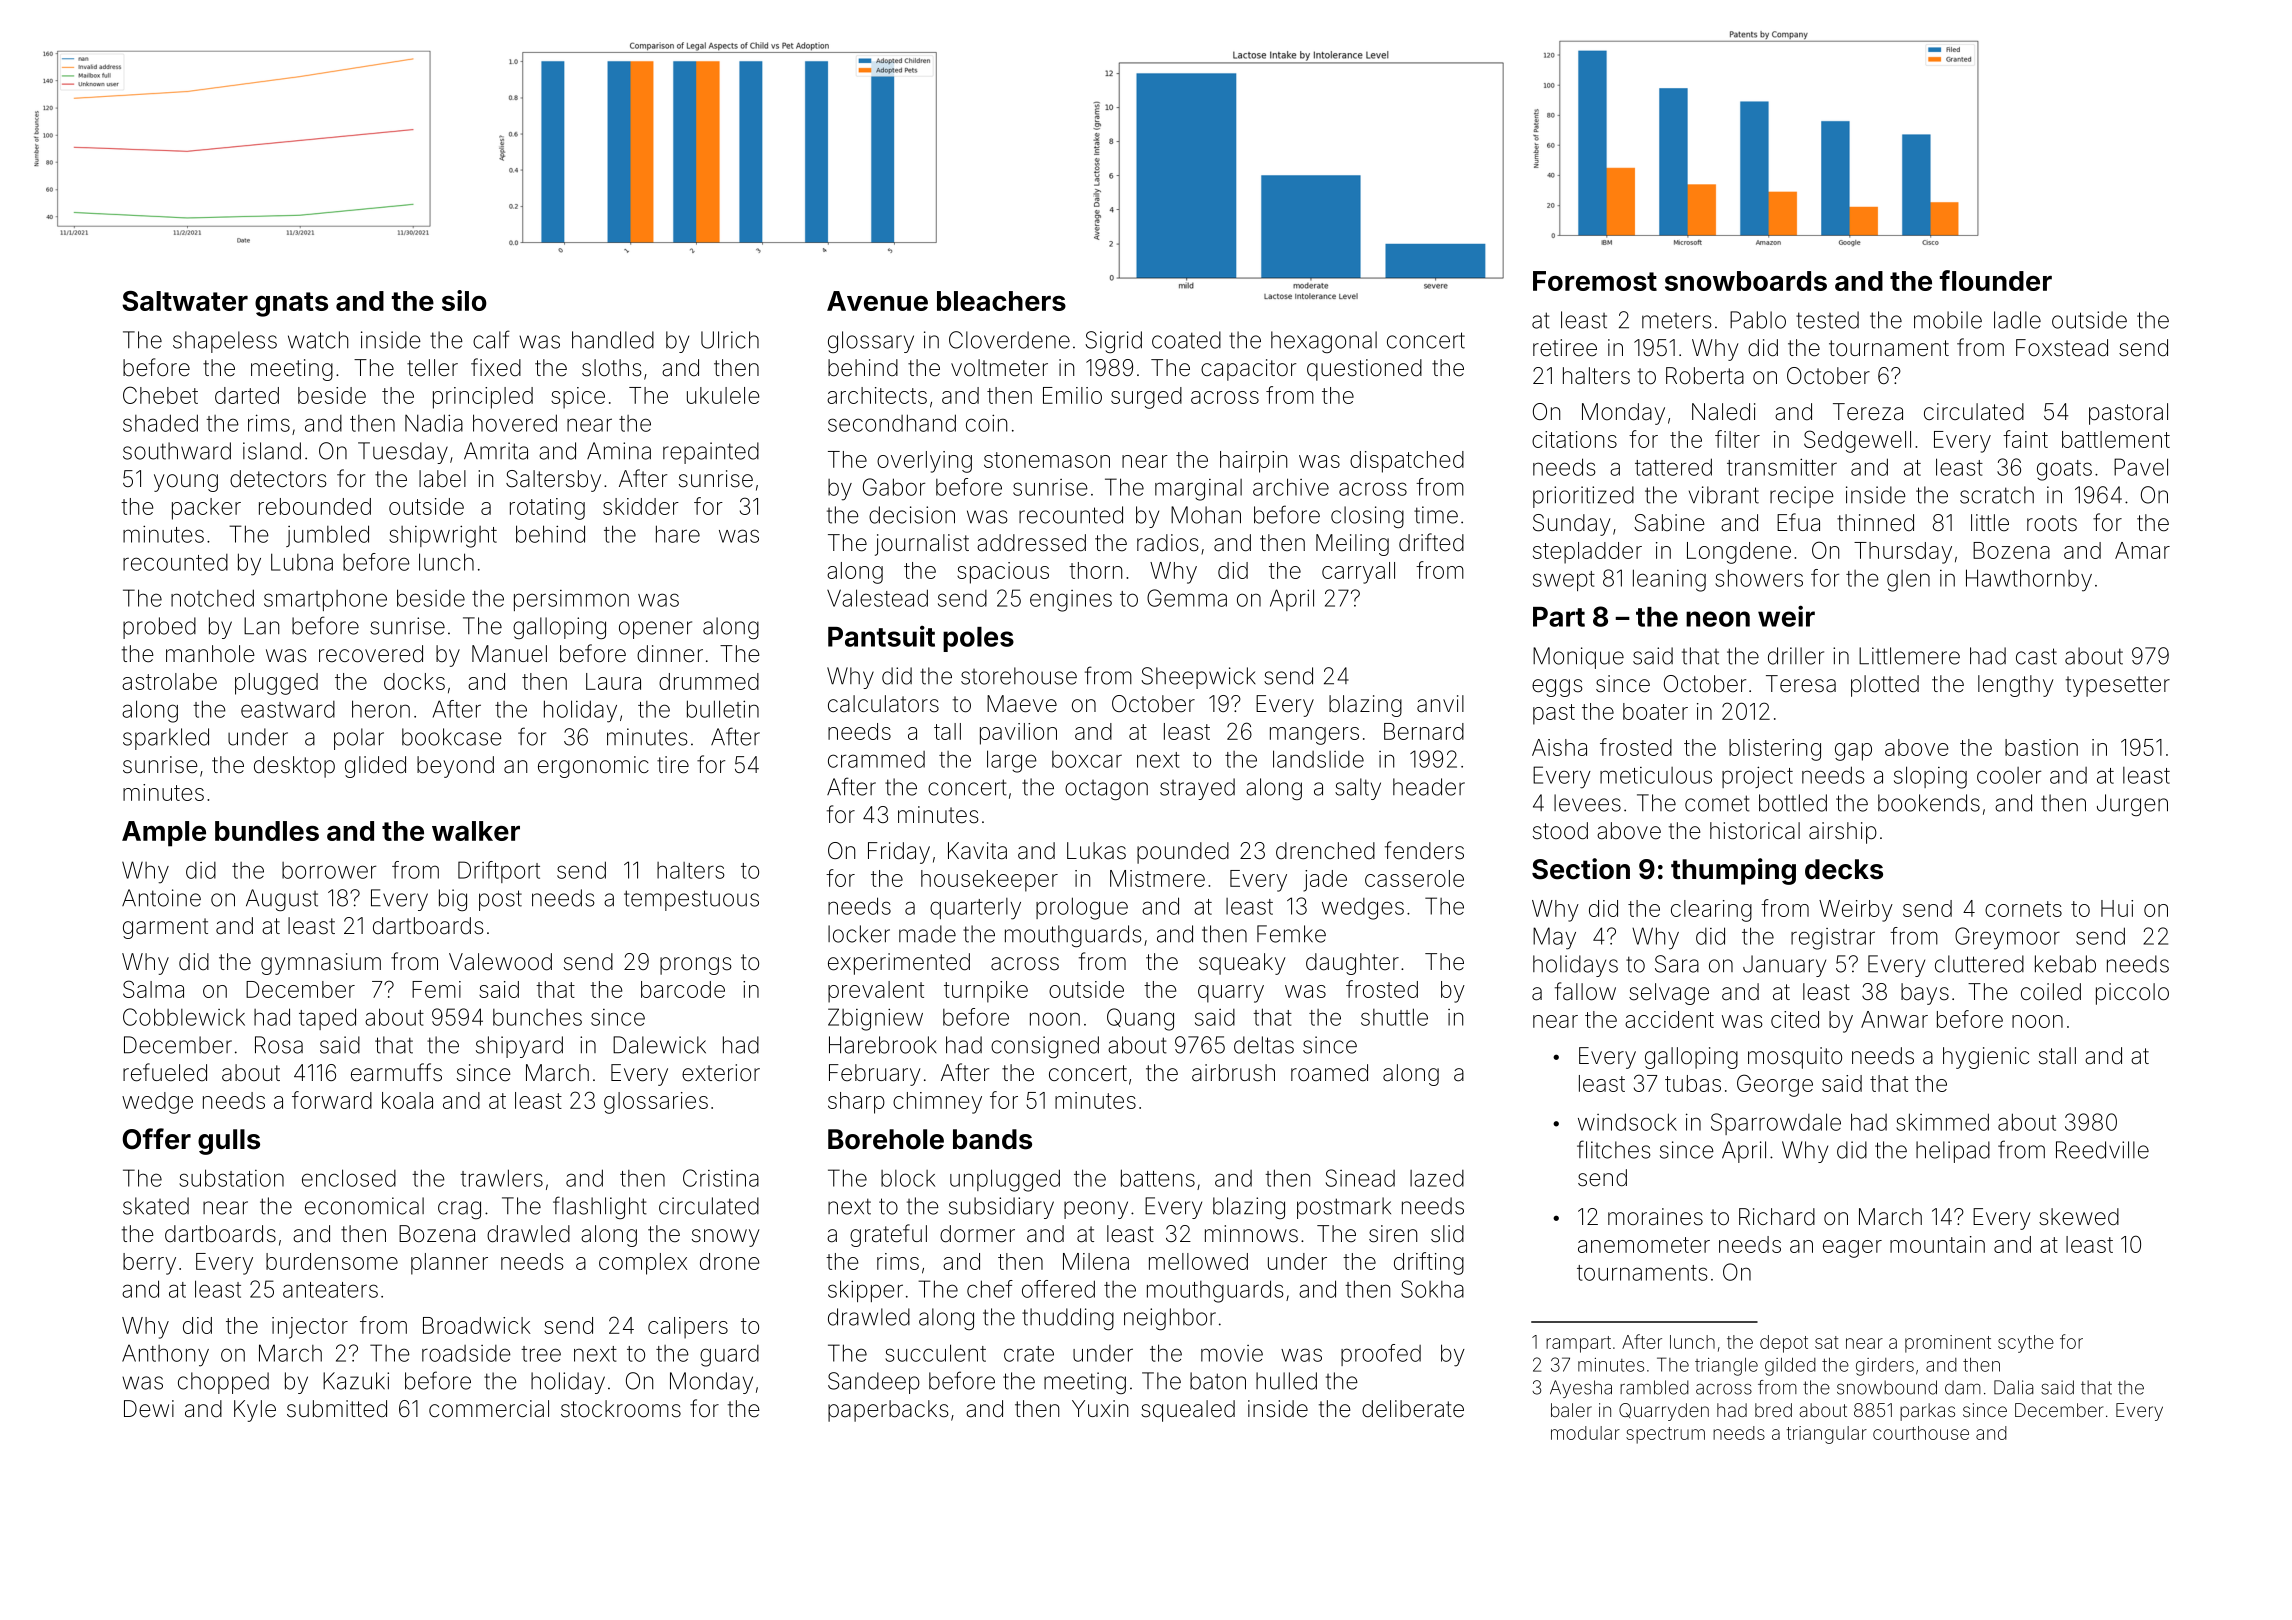 The width and height of the image is (2292, 1620). Describe the element at coordinates (489, 1409) in the image. I see `commercial` at that location.
